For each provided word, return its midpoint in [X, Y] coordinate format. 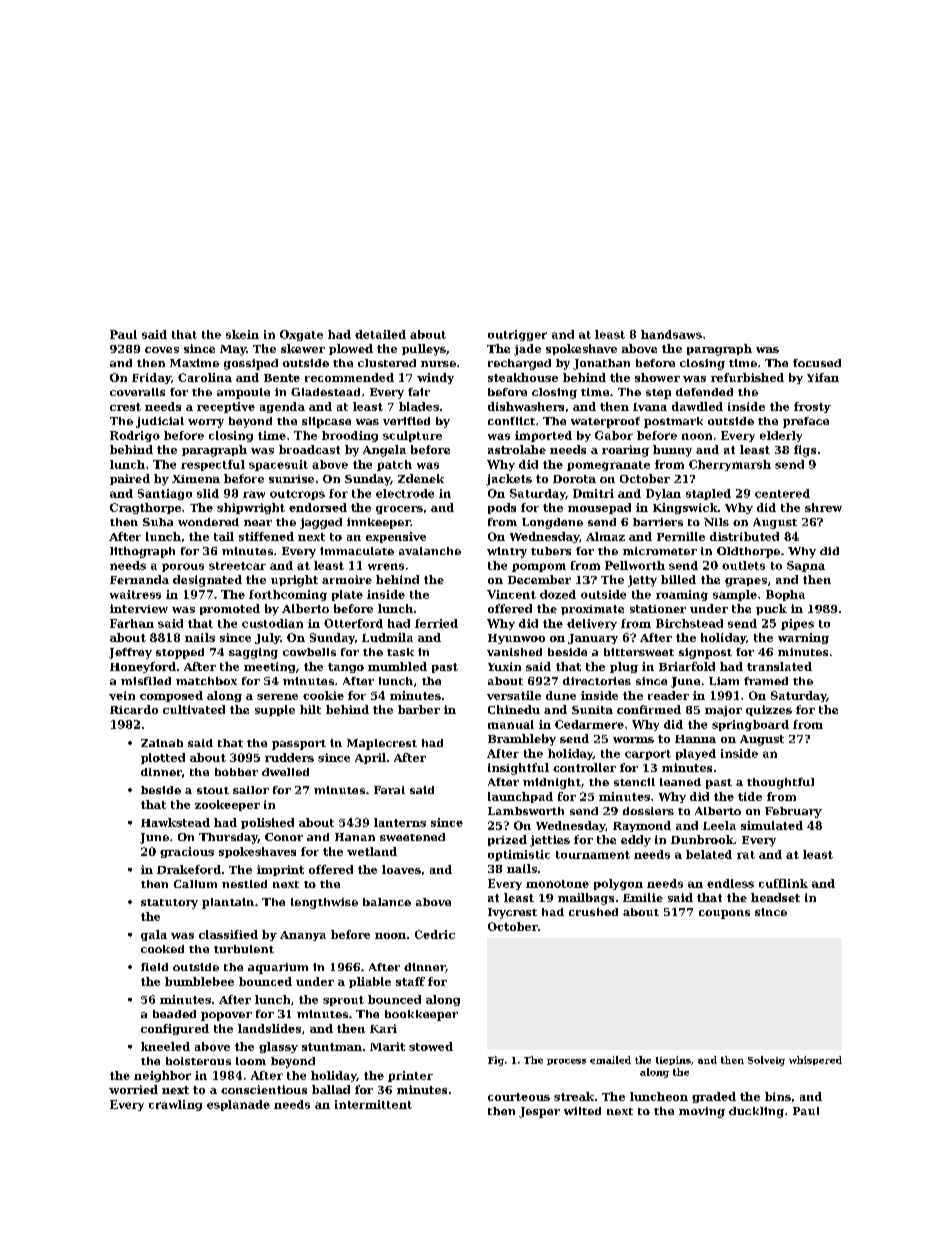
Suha [158, 522]
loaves [401, 869]
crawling [175, 1105]
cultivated [194, 709]
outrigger [517, 335]
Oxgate [301, 335]
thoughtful [780, 783]
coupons [724, 914]
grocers [399, 510]
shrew [823, 507]
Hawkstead [175, 822]
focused [817, 363]
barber [419, 709]
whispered [815, 1060]
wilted [582, 1111]
